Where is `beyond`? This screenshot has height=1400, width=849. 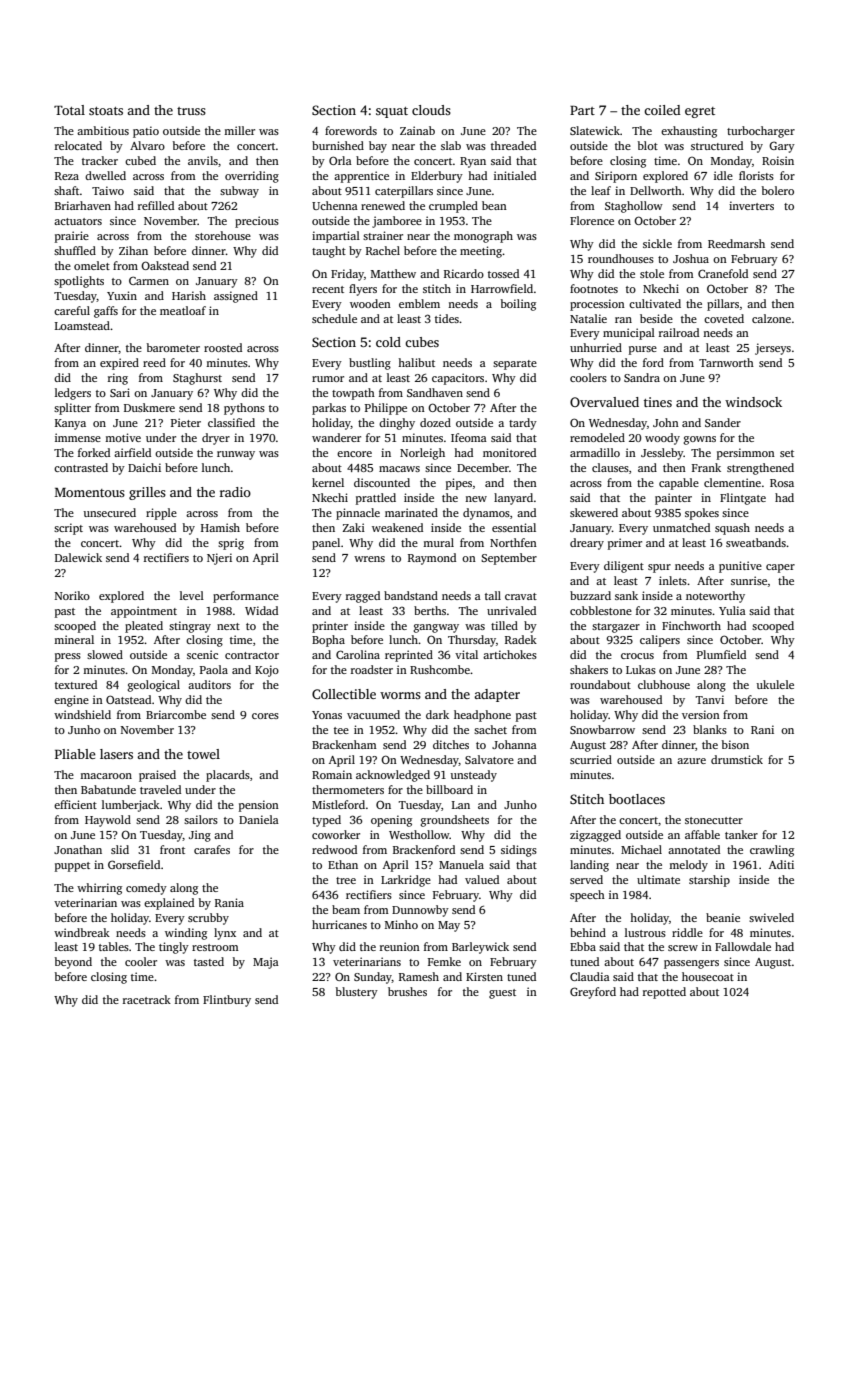
beyond is located at coordinates (73, 963).
